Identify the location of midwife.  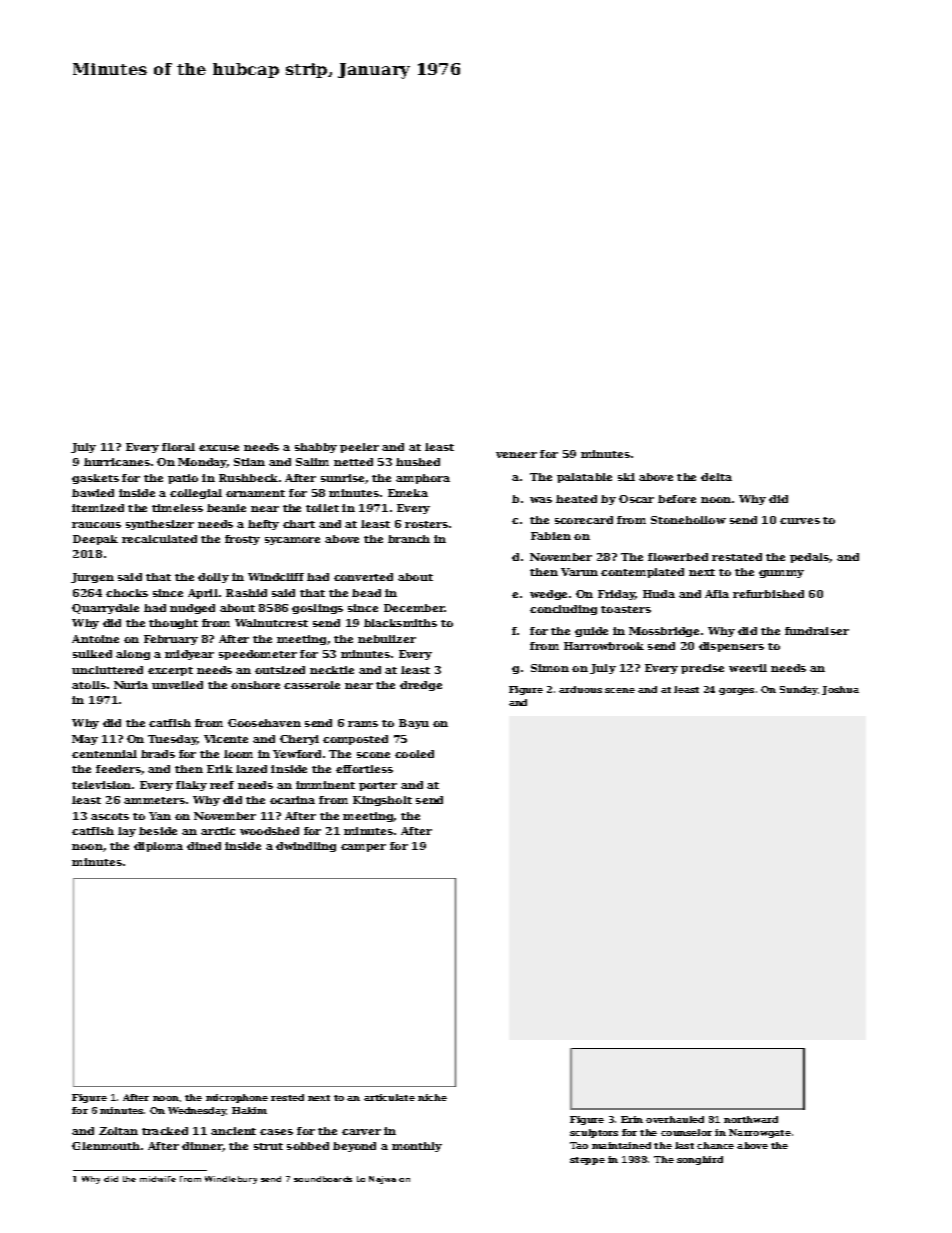
(158, 1179).
